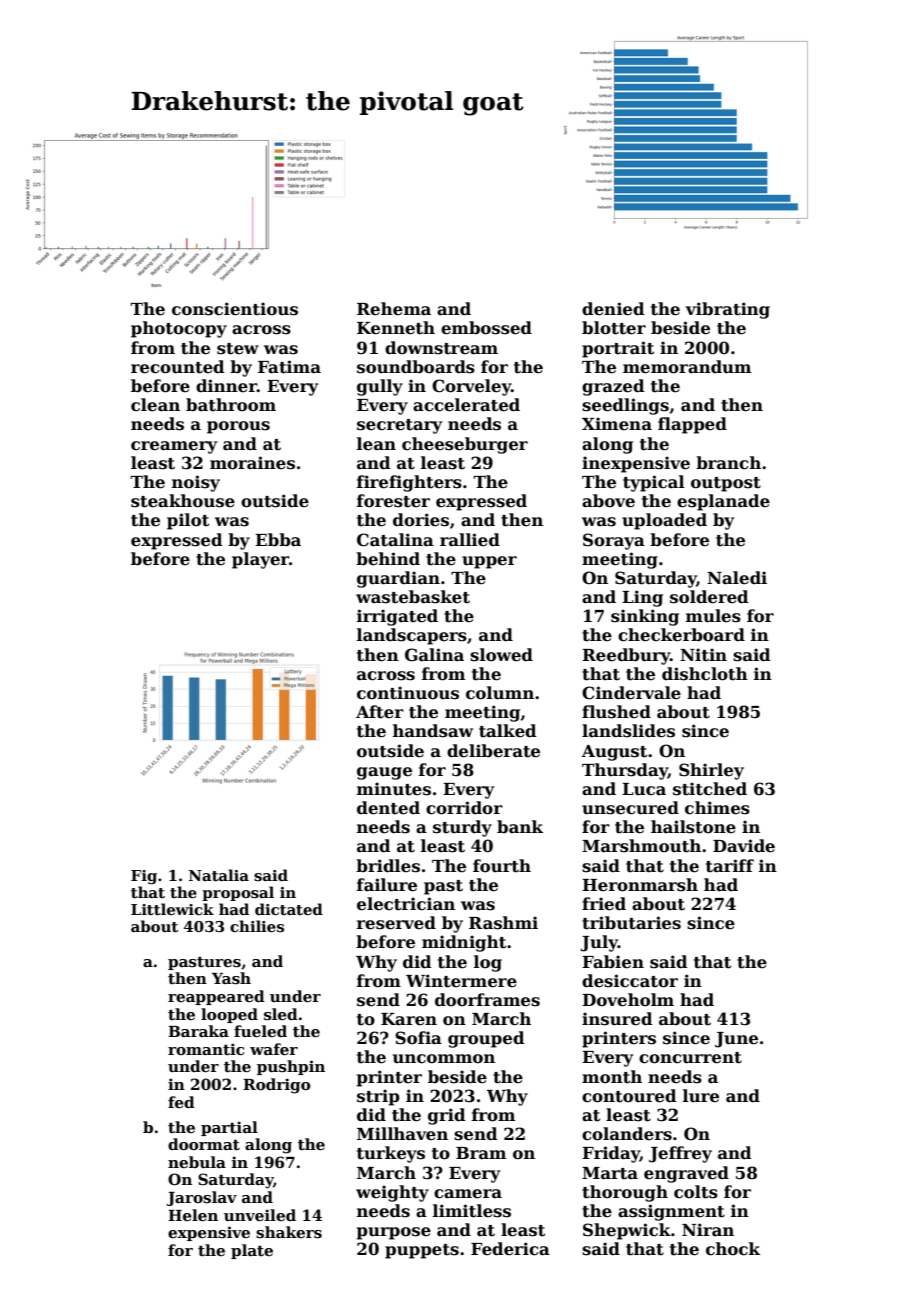 This image has height=1316, width=908. I want to click on Yash, so click(231, 978).
